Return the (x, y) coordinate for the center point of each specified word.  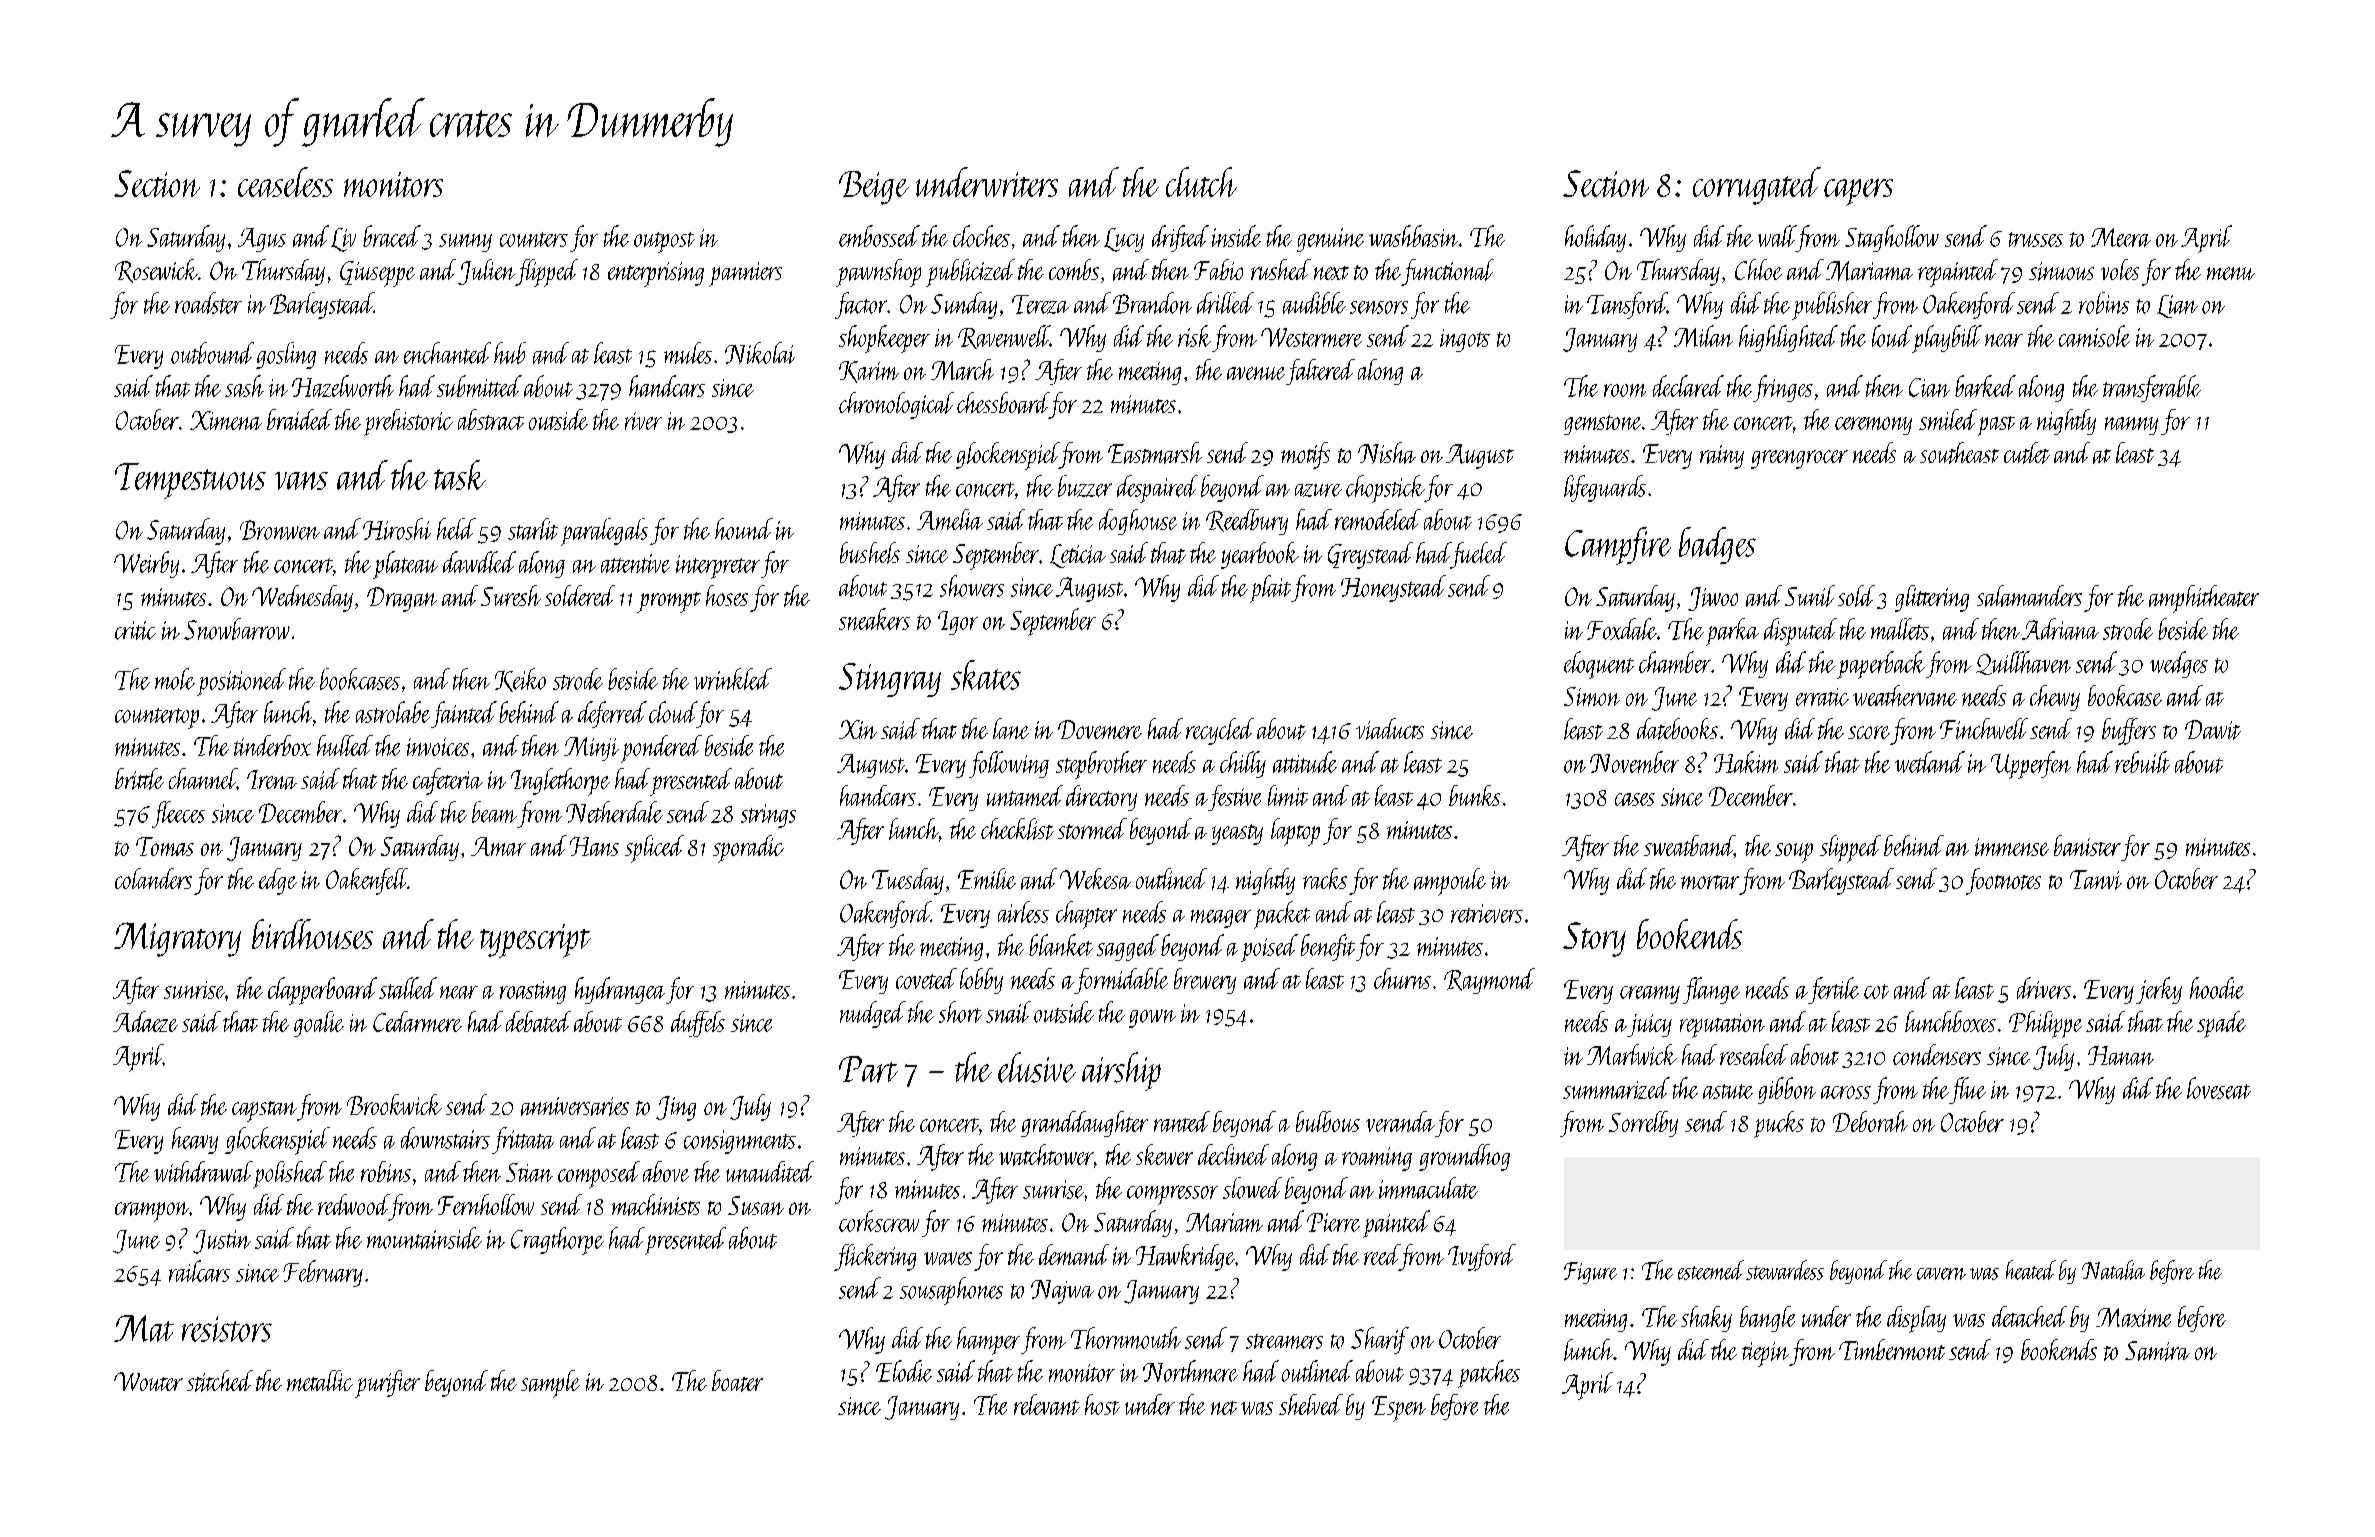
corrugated (1757, 186)
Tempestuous (190, 481)
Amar (498, 846)
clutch (1201, 182)
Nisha (1387, 453)
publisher (1832, 306)
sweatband (1689, 846)
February (323, 1273)
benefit (1328, 947)
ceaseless (285, 182)
